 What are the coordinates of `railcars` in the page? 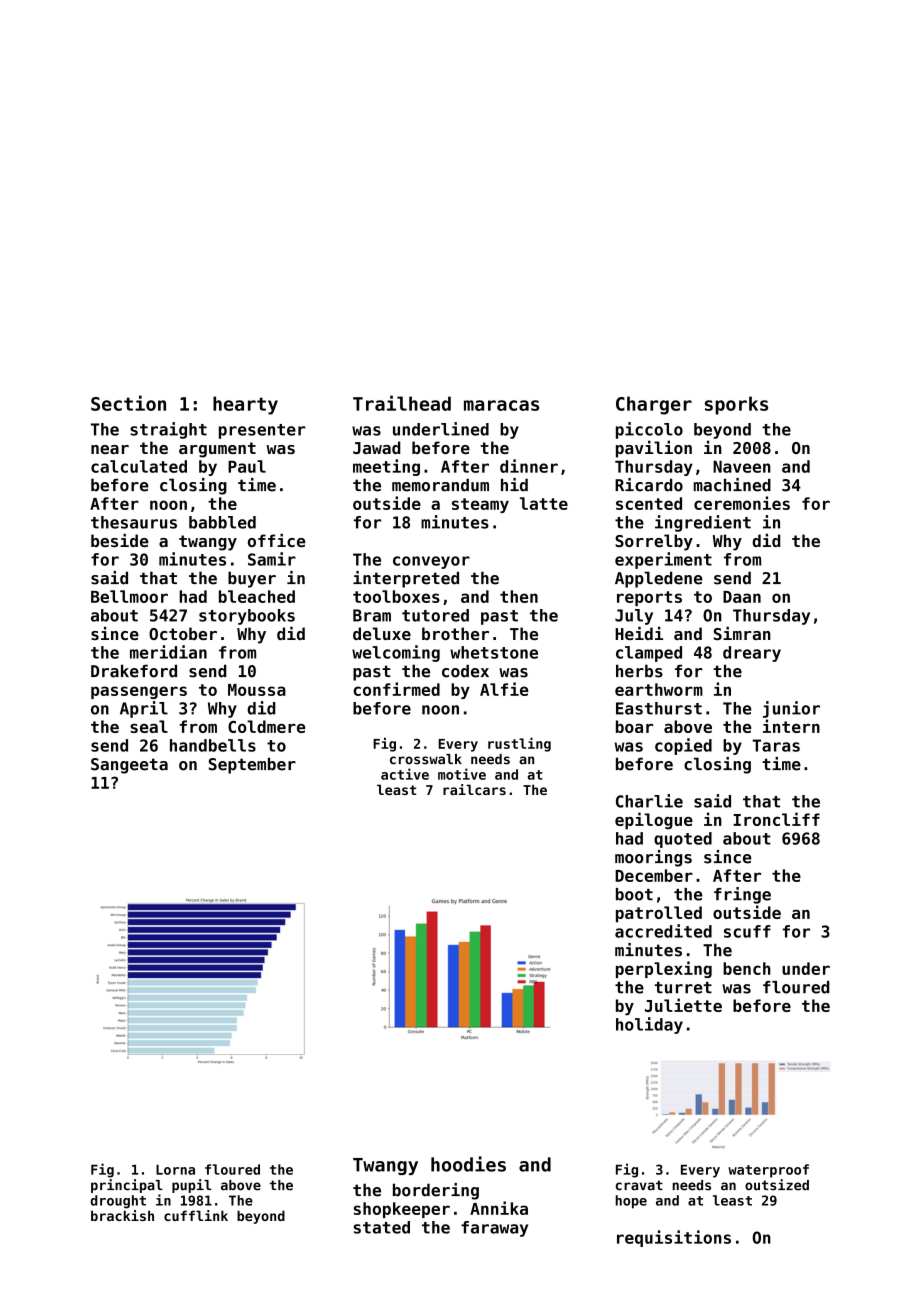 It's located at (474, 789).
